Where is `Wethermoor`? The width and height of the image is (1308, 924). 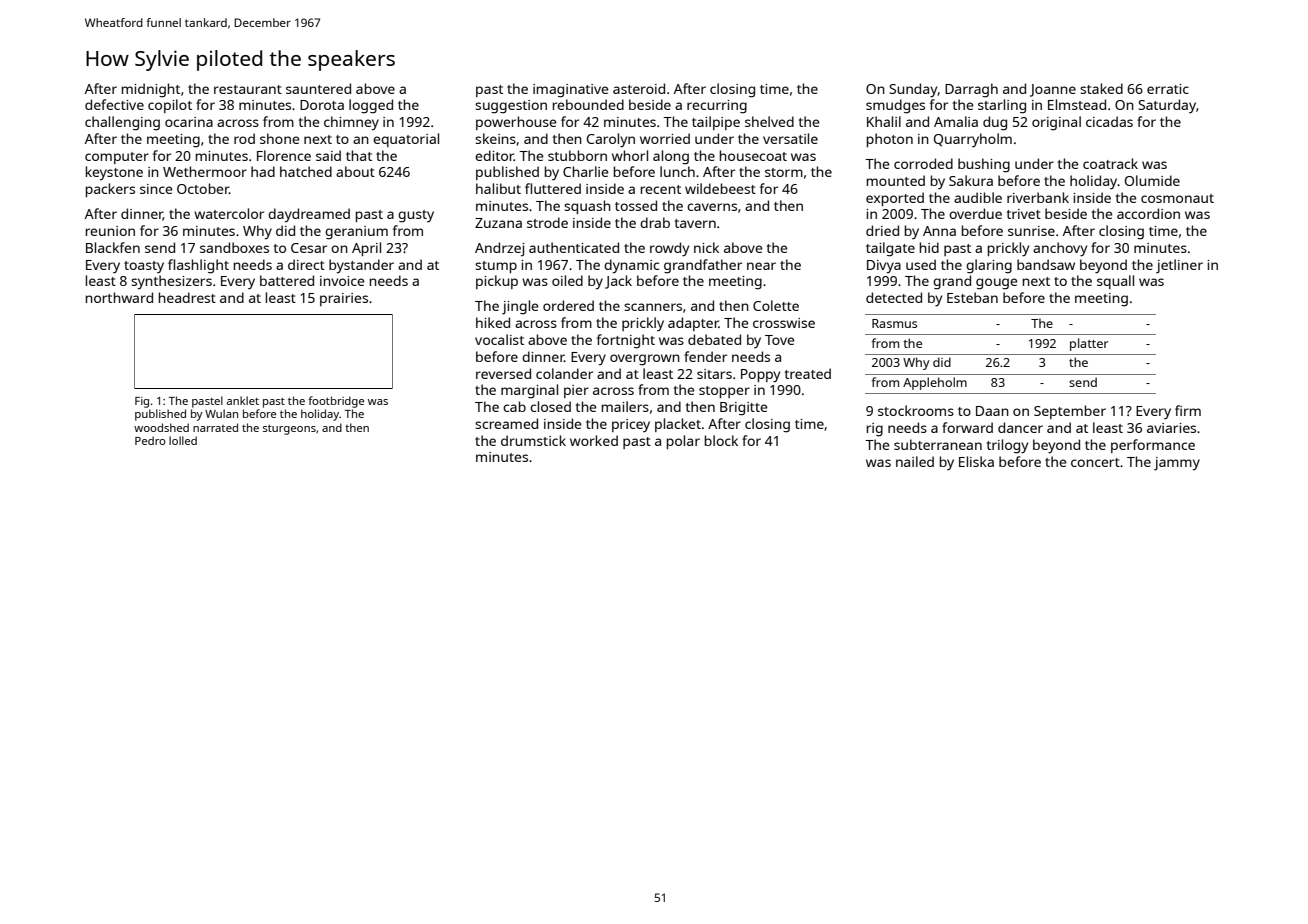
Wethermoor is located at coordinates (205, 171).
